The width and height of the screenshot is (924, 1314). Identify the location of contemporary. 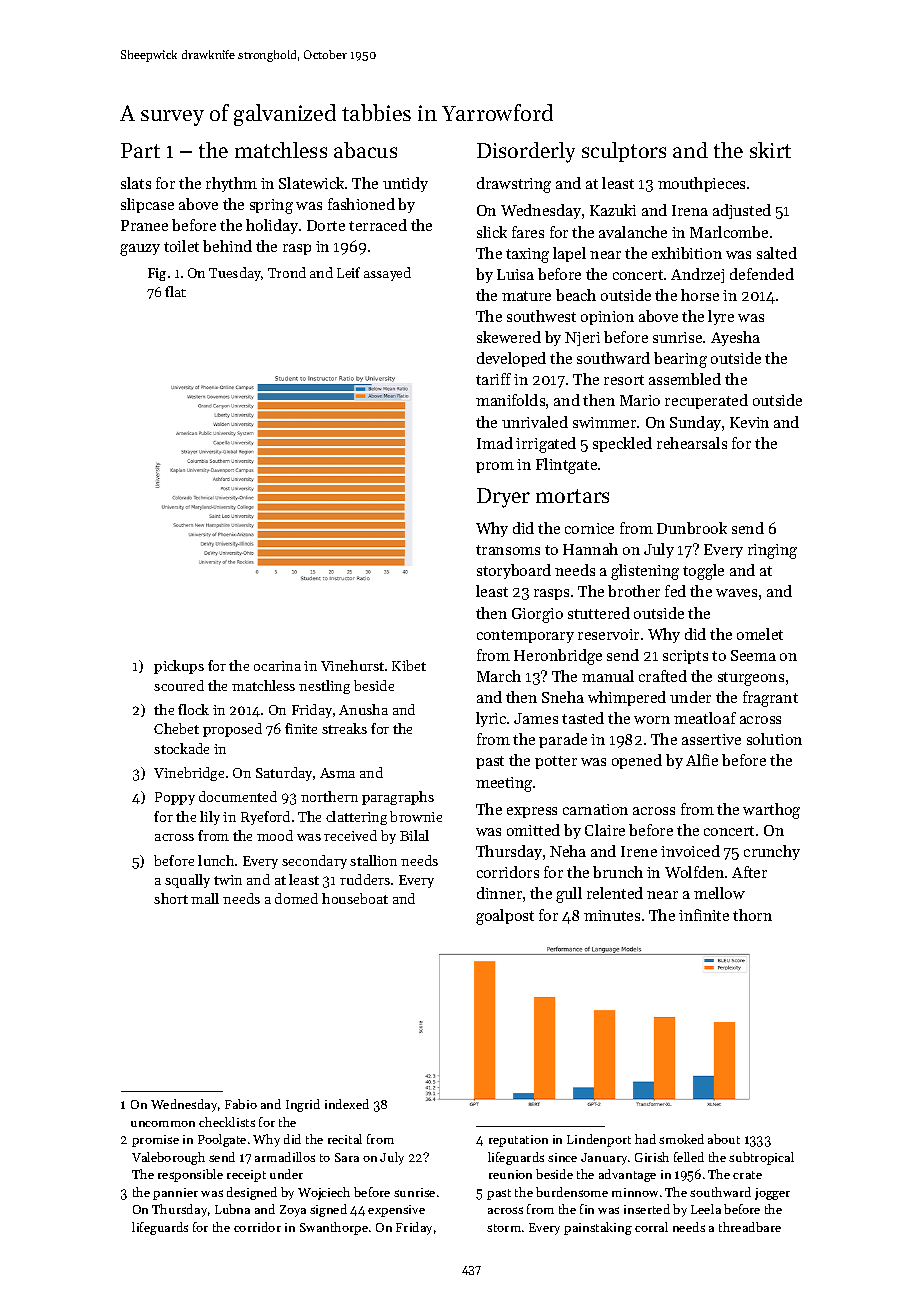
(525, 636).
